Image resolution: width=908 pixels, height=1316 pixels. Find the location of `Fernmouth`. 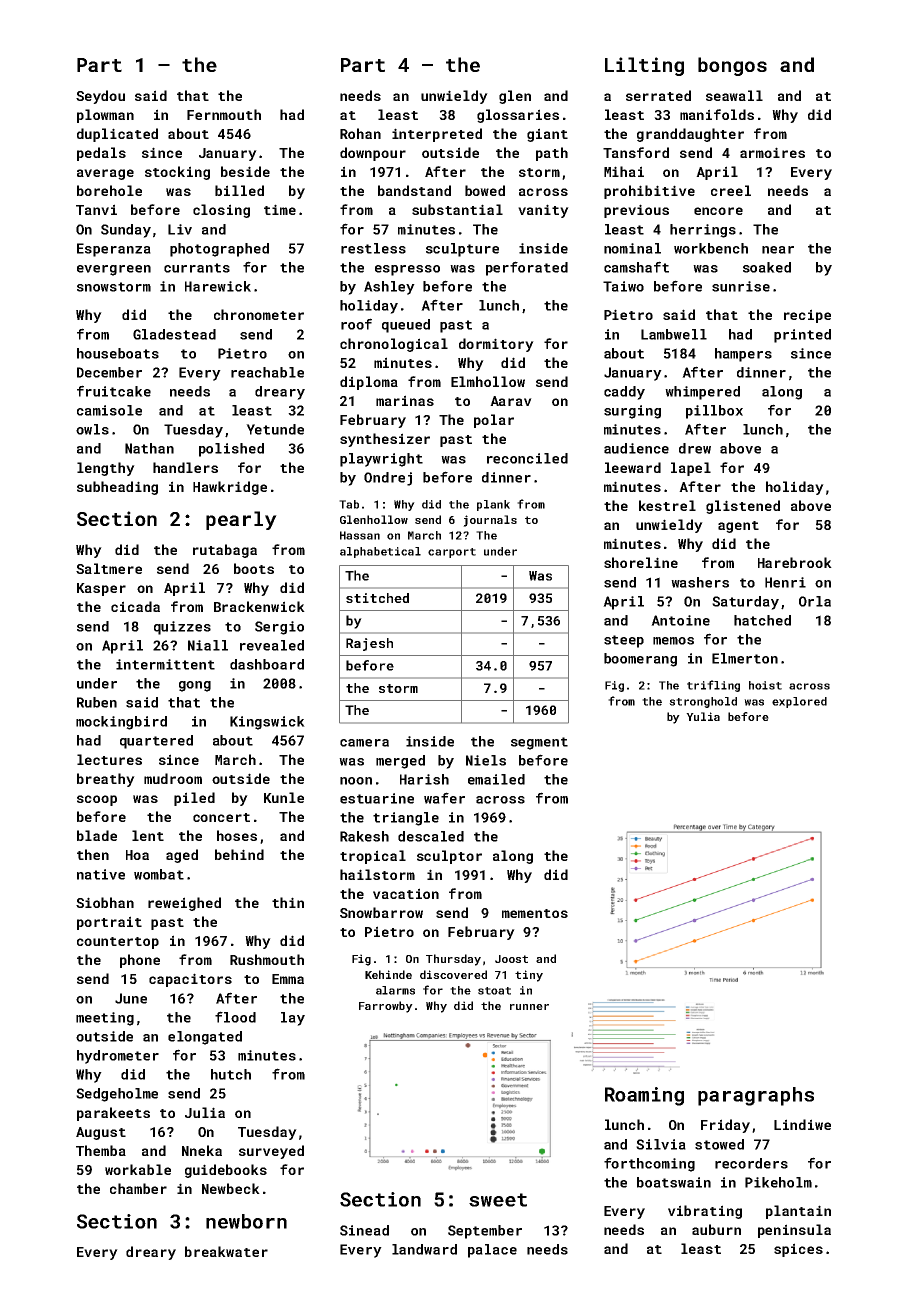

Fernmouth is located at coordinates (224, 114).
